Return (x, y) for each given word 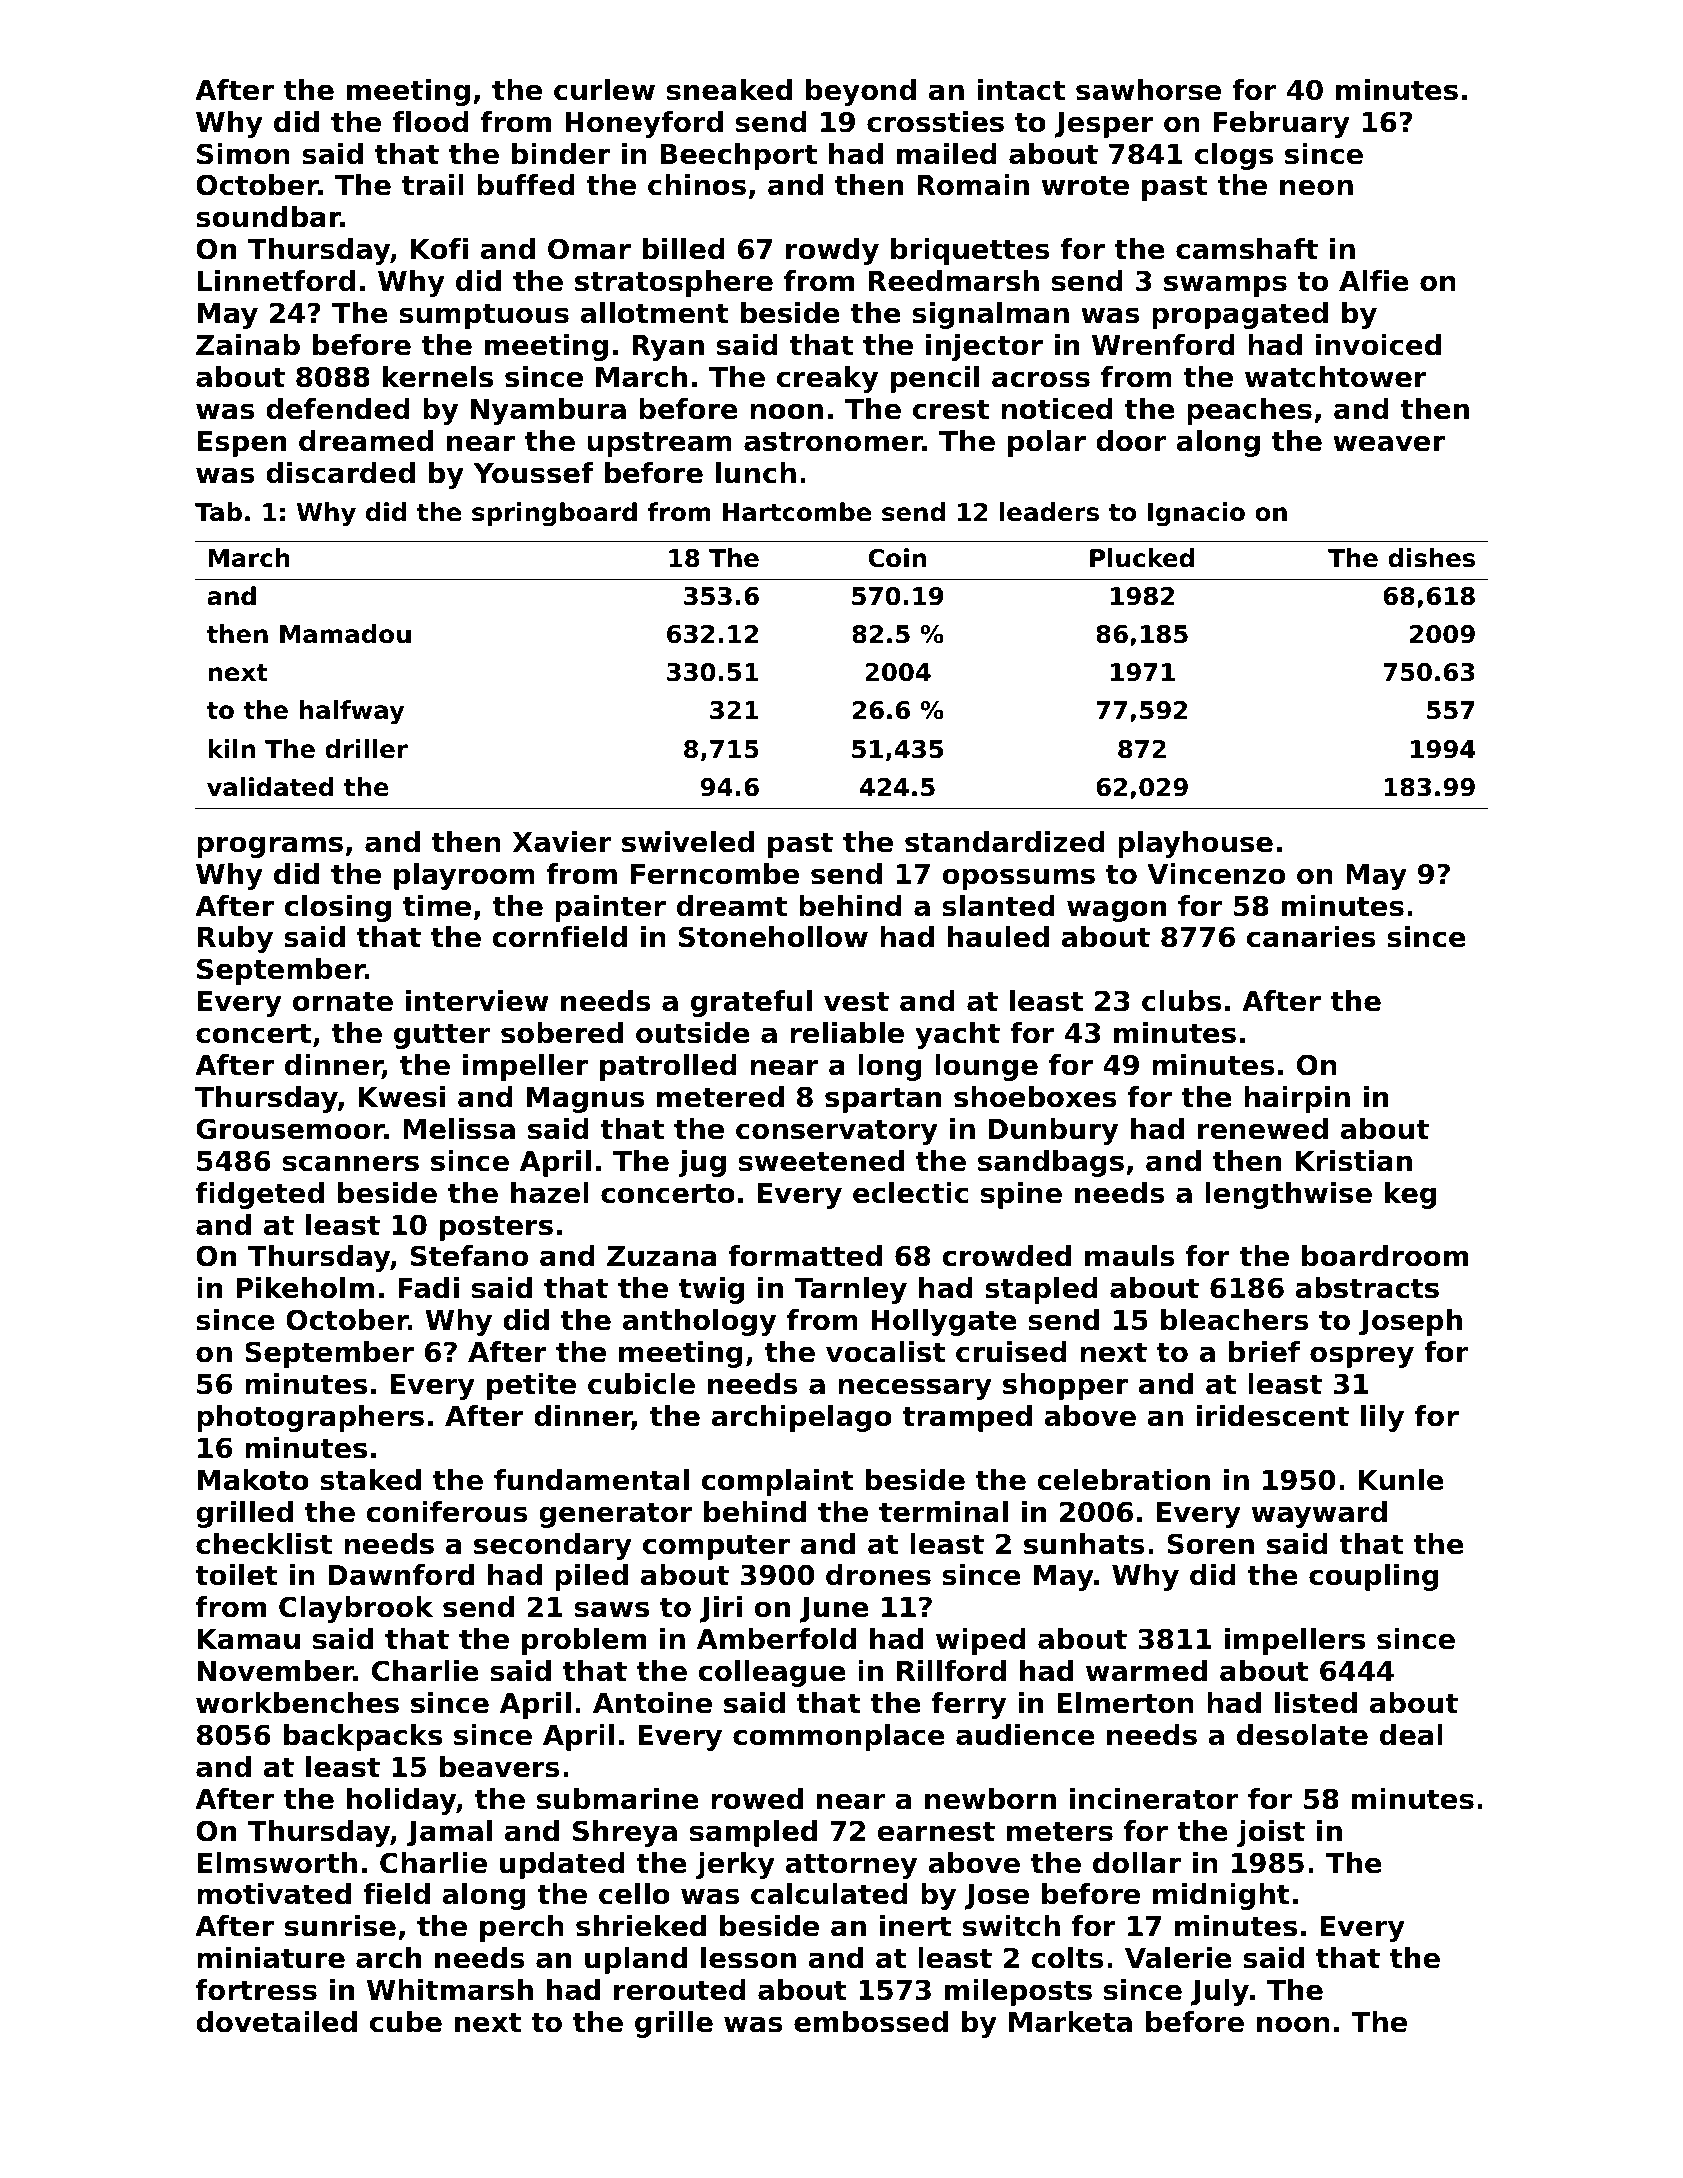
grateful (751, 1003)
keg (1410, 1195)
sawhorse (1148, 90)
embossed (871, 2022)
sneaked (729, 90)
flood (430, 122)
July (1220, 1992)
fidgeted (260, 1195)
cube (406, 2022)
